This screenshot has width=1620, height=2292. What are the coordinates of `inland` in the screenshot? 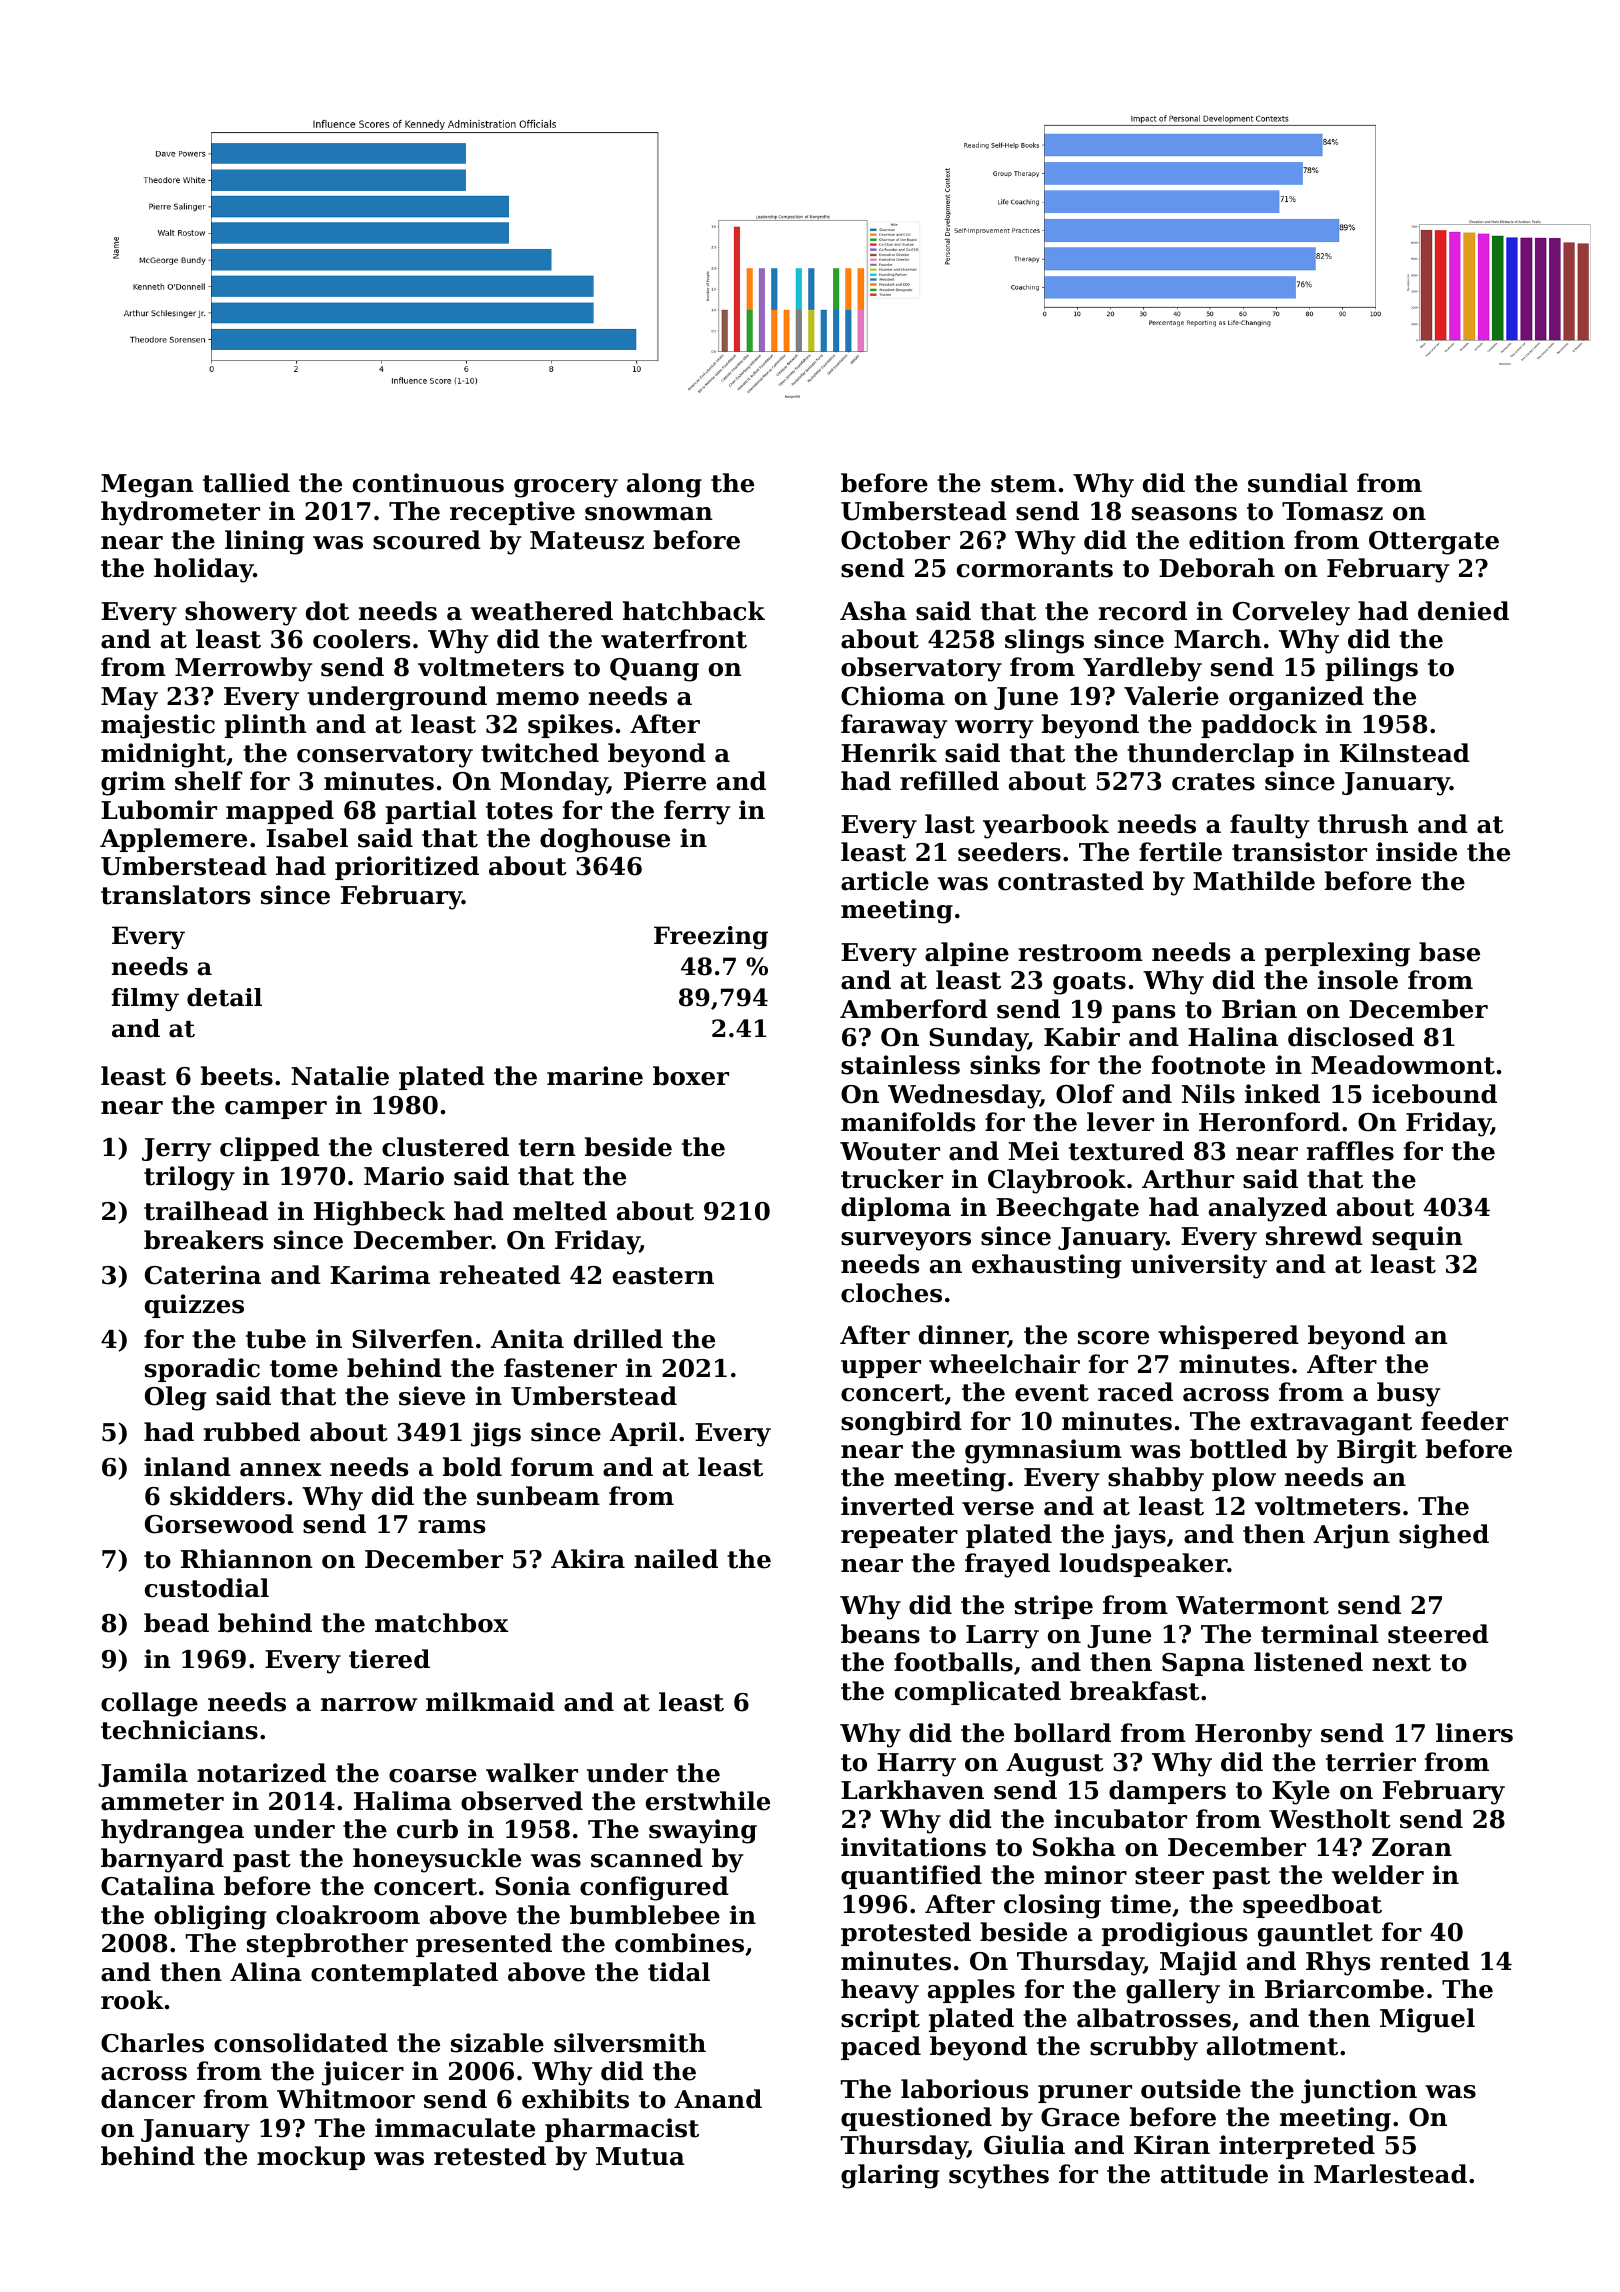 It's located at (187, 1467).
